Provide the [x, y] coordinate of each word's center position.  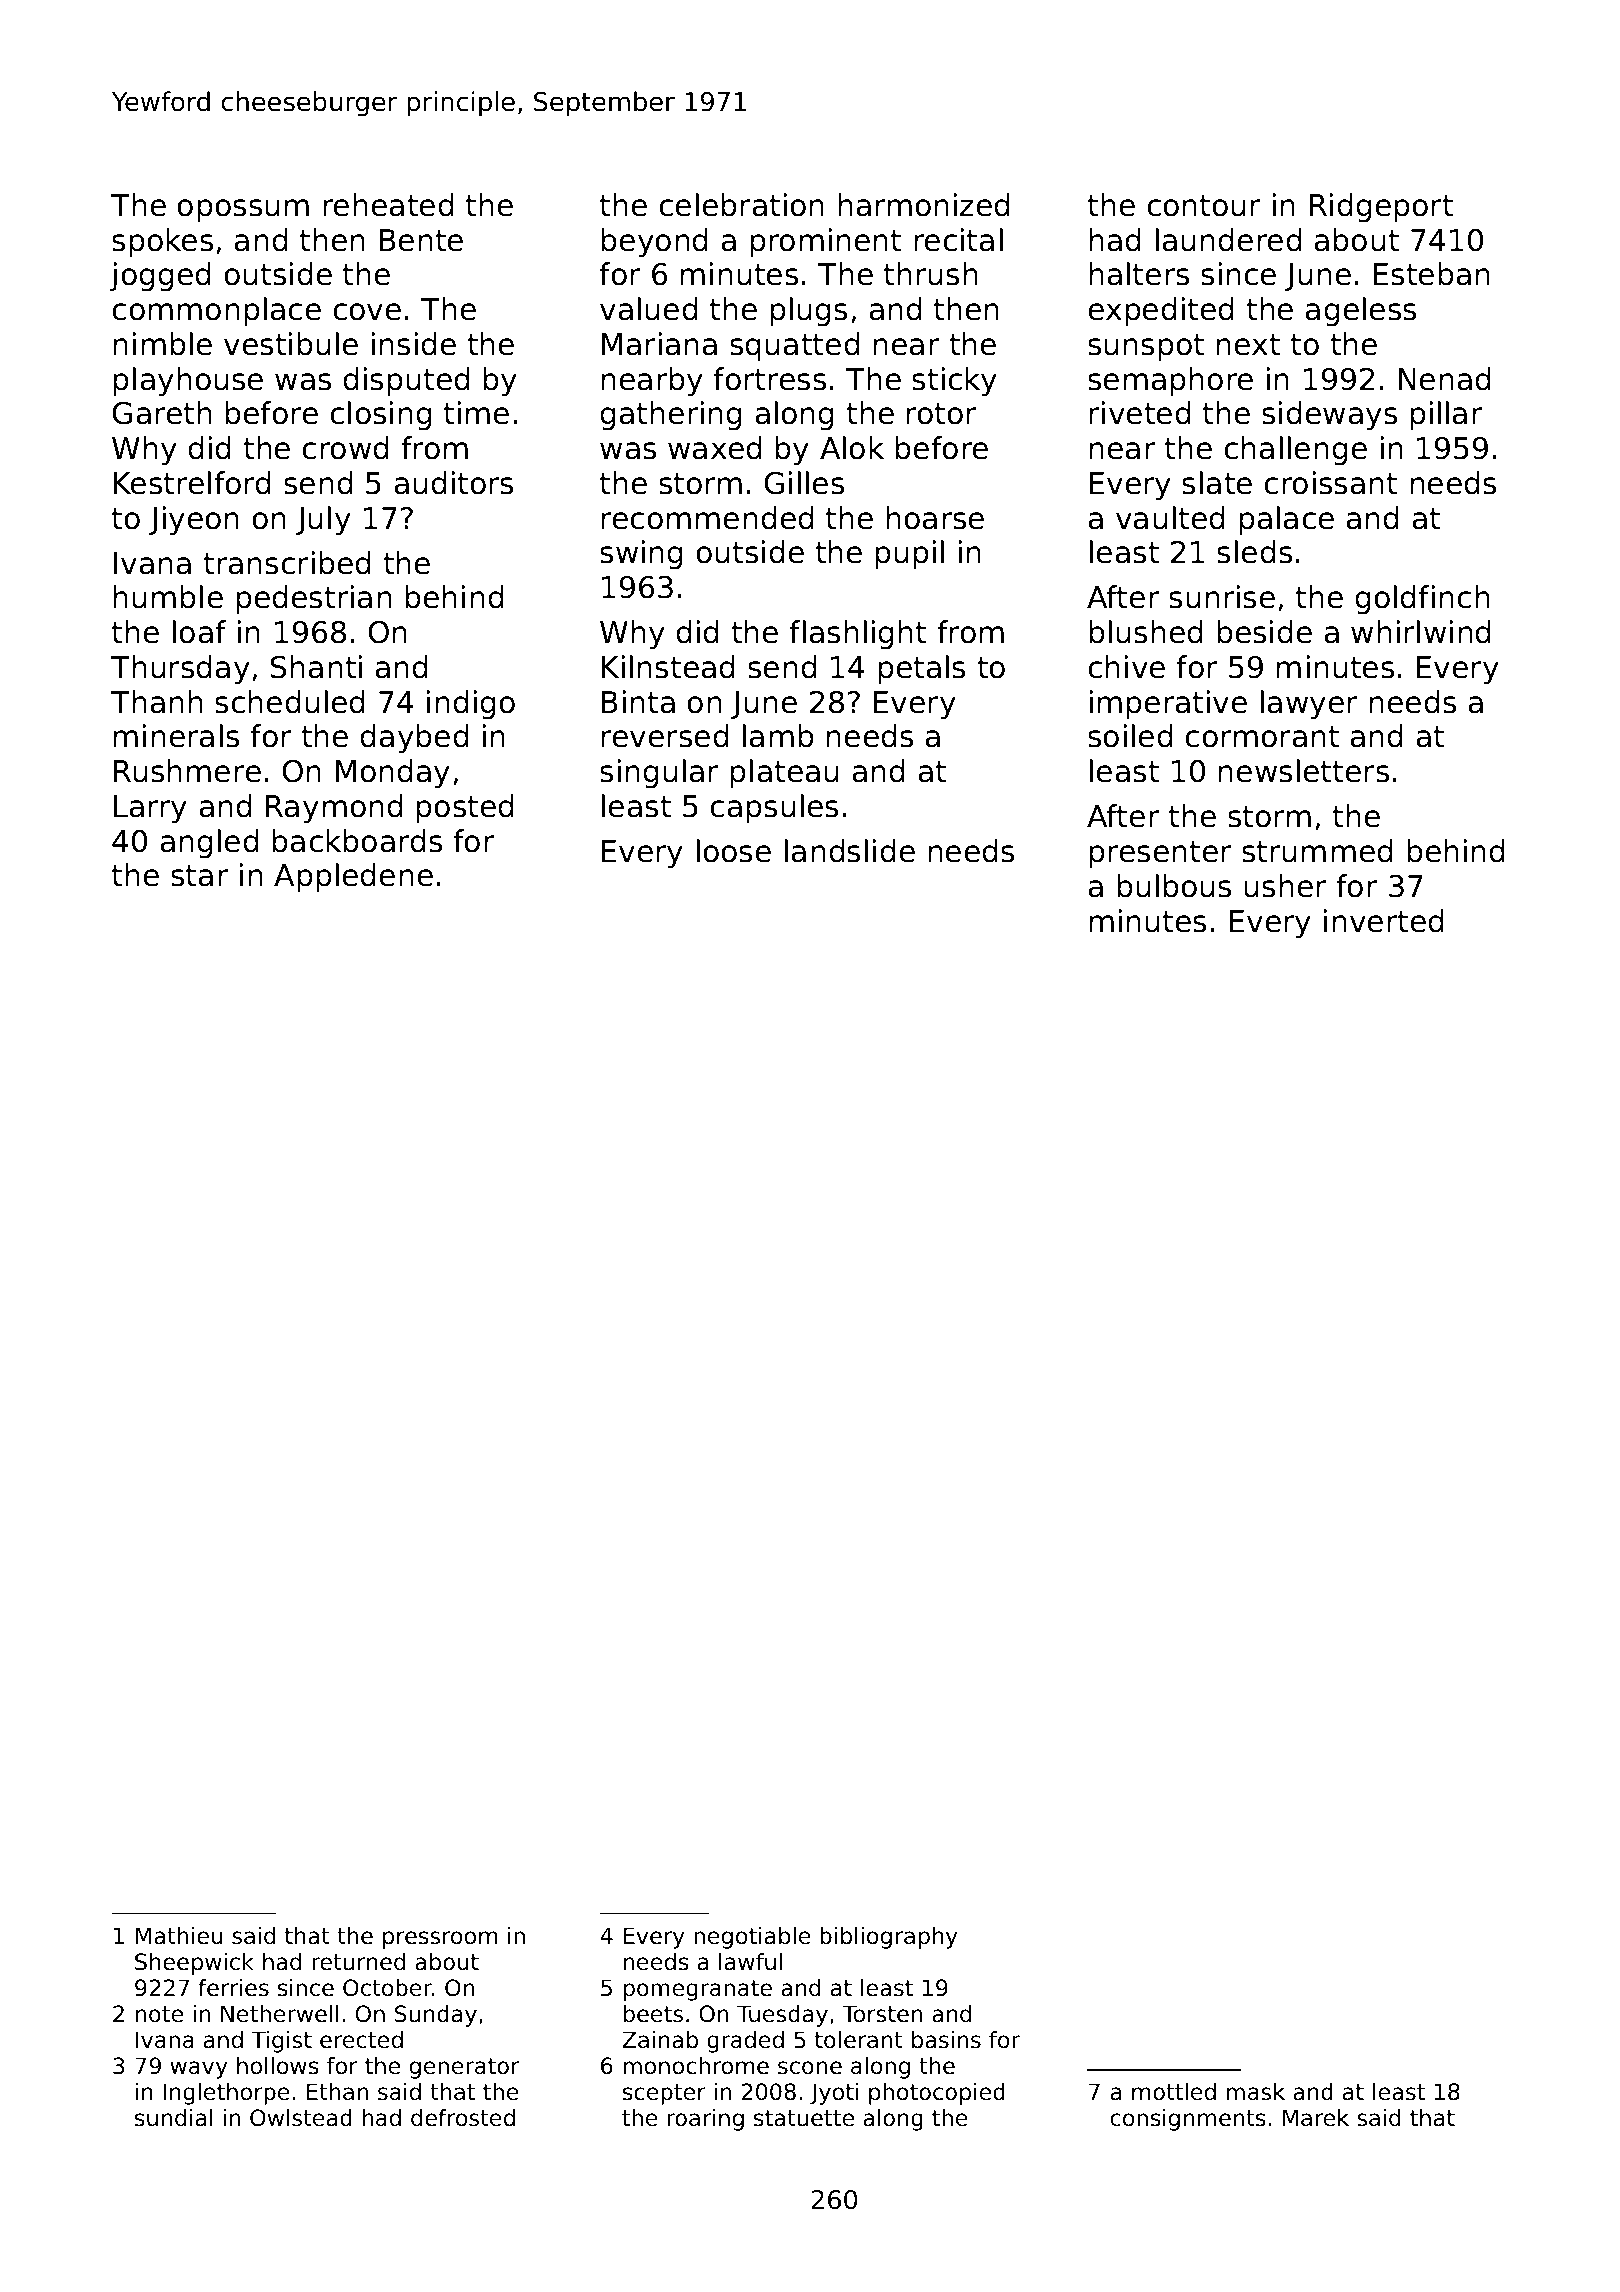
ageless [1361, 311]
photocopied [937, 2094]
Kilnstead [668, 667]
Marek [1316, 2118]
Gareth [162, 413]
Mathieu [179, 1936]
